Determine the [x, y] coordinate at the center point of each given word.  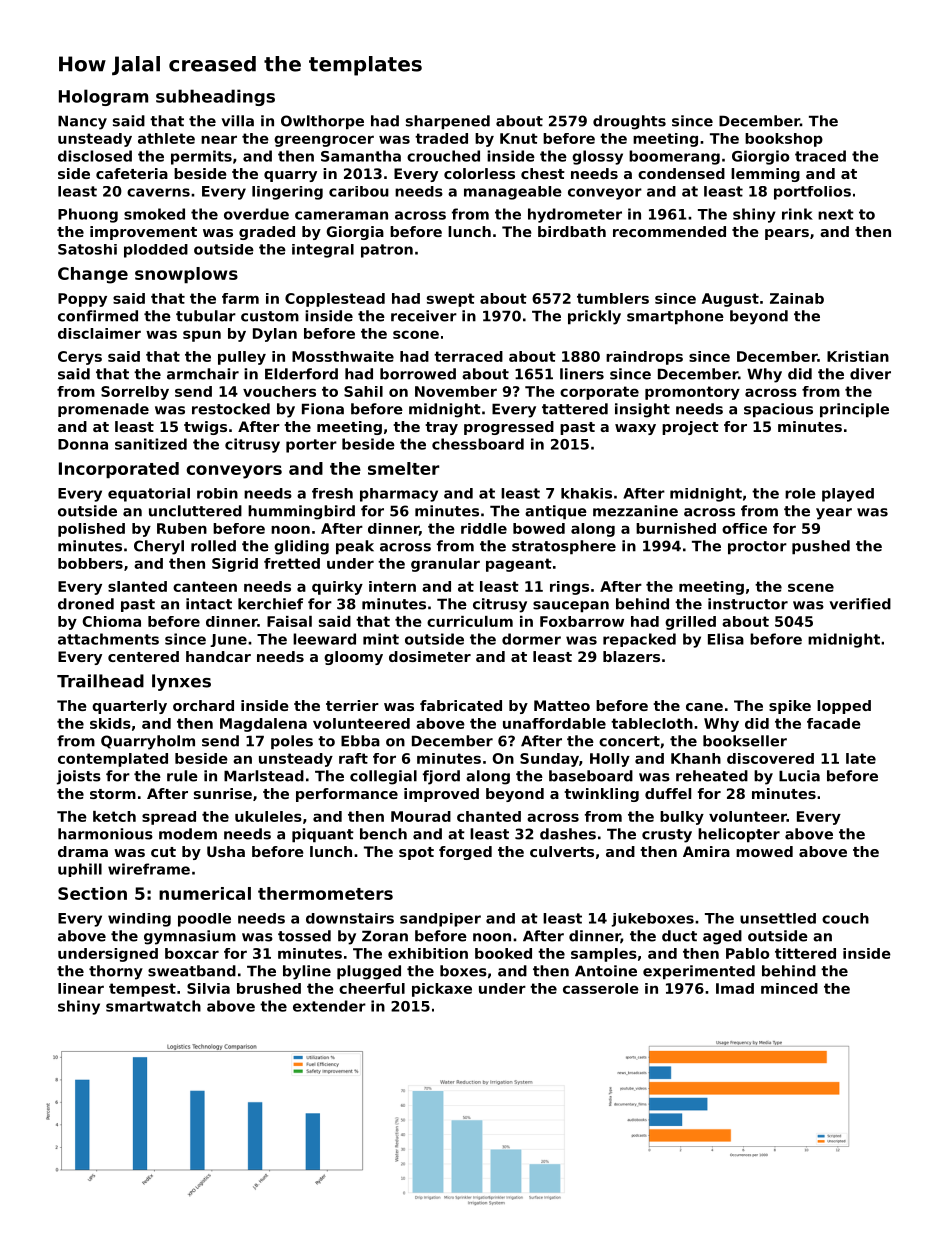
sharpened [448, 122]
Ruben [182, 528]
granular [445, 565]
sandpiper [440, 920]
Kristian [858, 356]
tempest [142, 990]
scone [416, 334]
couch [845, 918]
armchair [203, 374]
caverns [158, 192]
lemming [765, 175]
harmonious [105, 834]
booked [503, 953]
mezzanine [635, 511]
